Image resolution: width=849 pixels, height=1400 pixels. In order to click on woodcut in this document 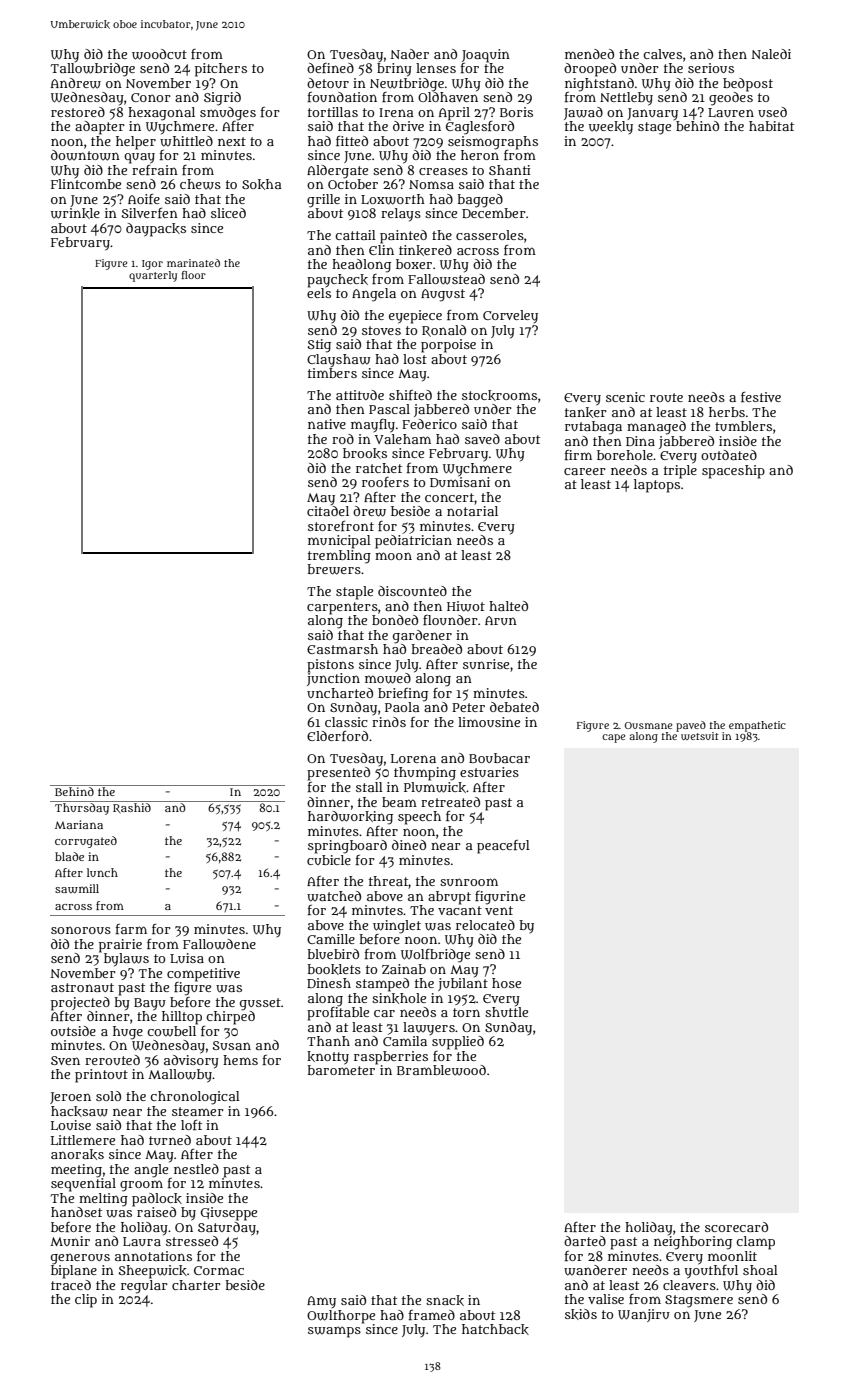, I will do `click(159, 54)`.
